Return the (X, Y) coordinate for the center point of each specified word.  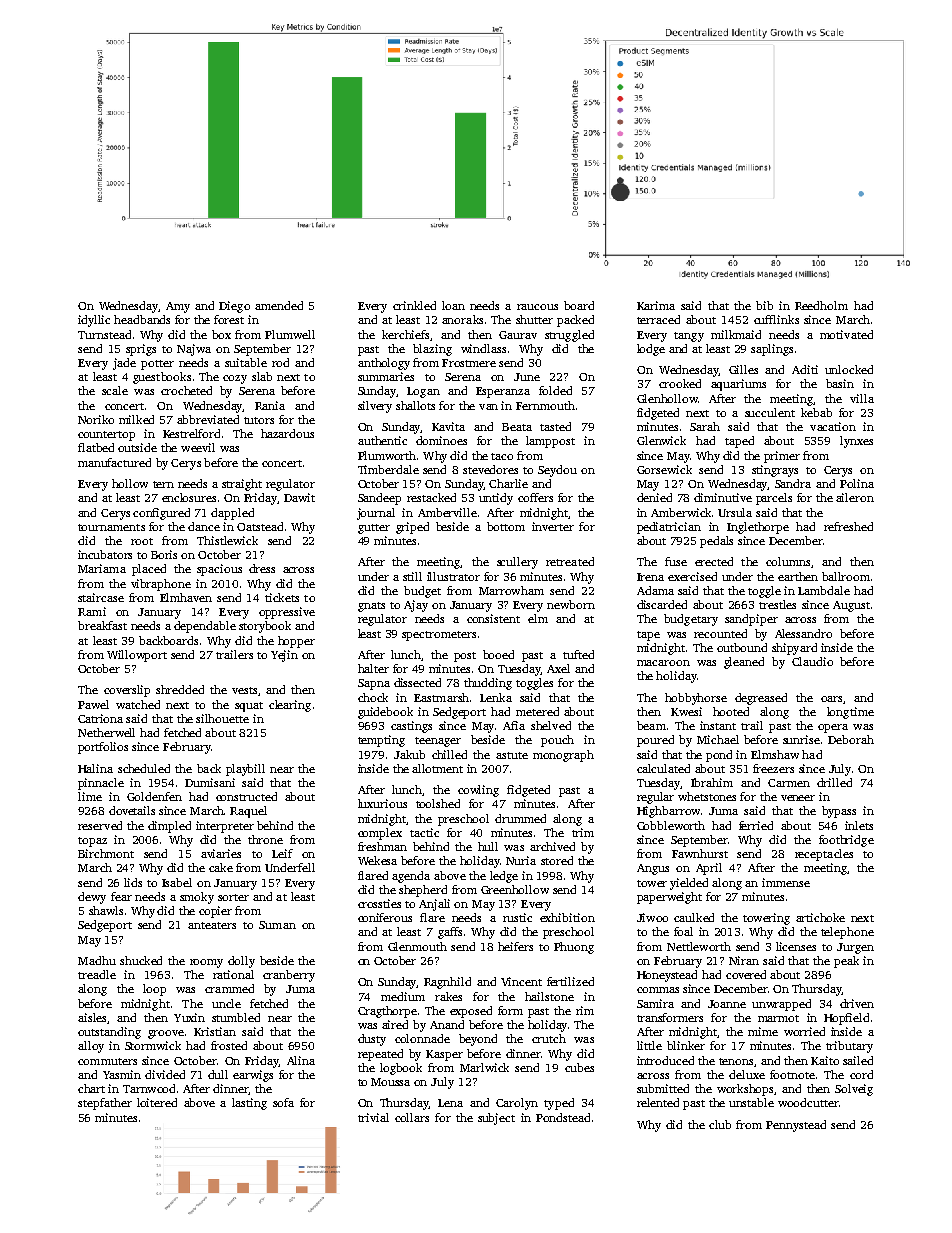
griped (412, 528)
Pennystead (796, 1126)
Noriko (96, 419)
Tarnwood (149, 1088)
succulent (770, 412)
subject (496, 1119)
